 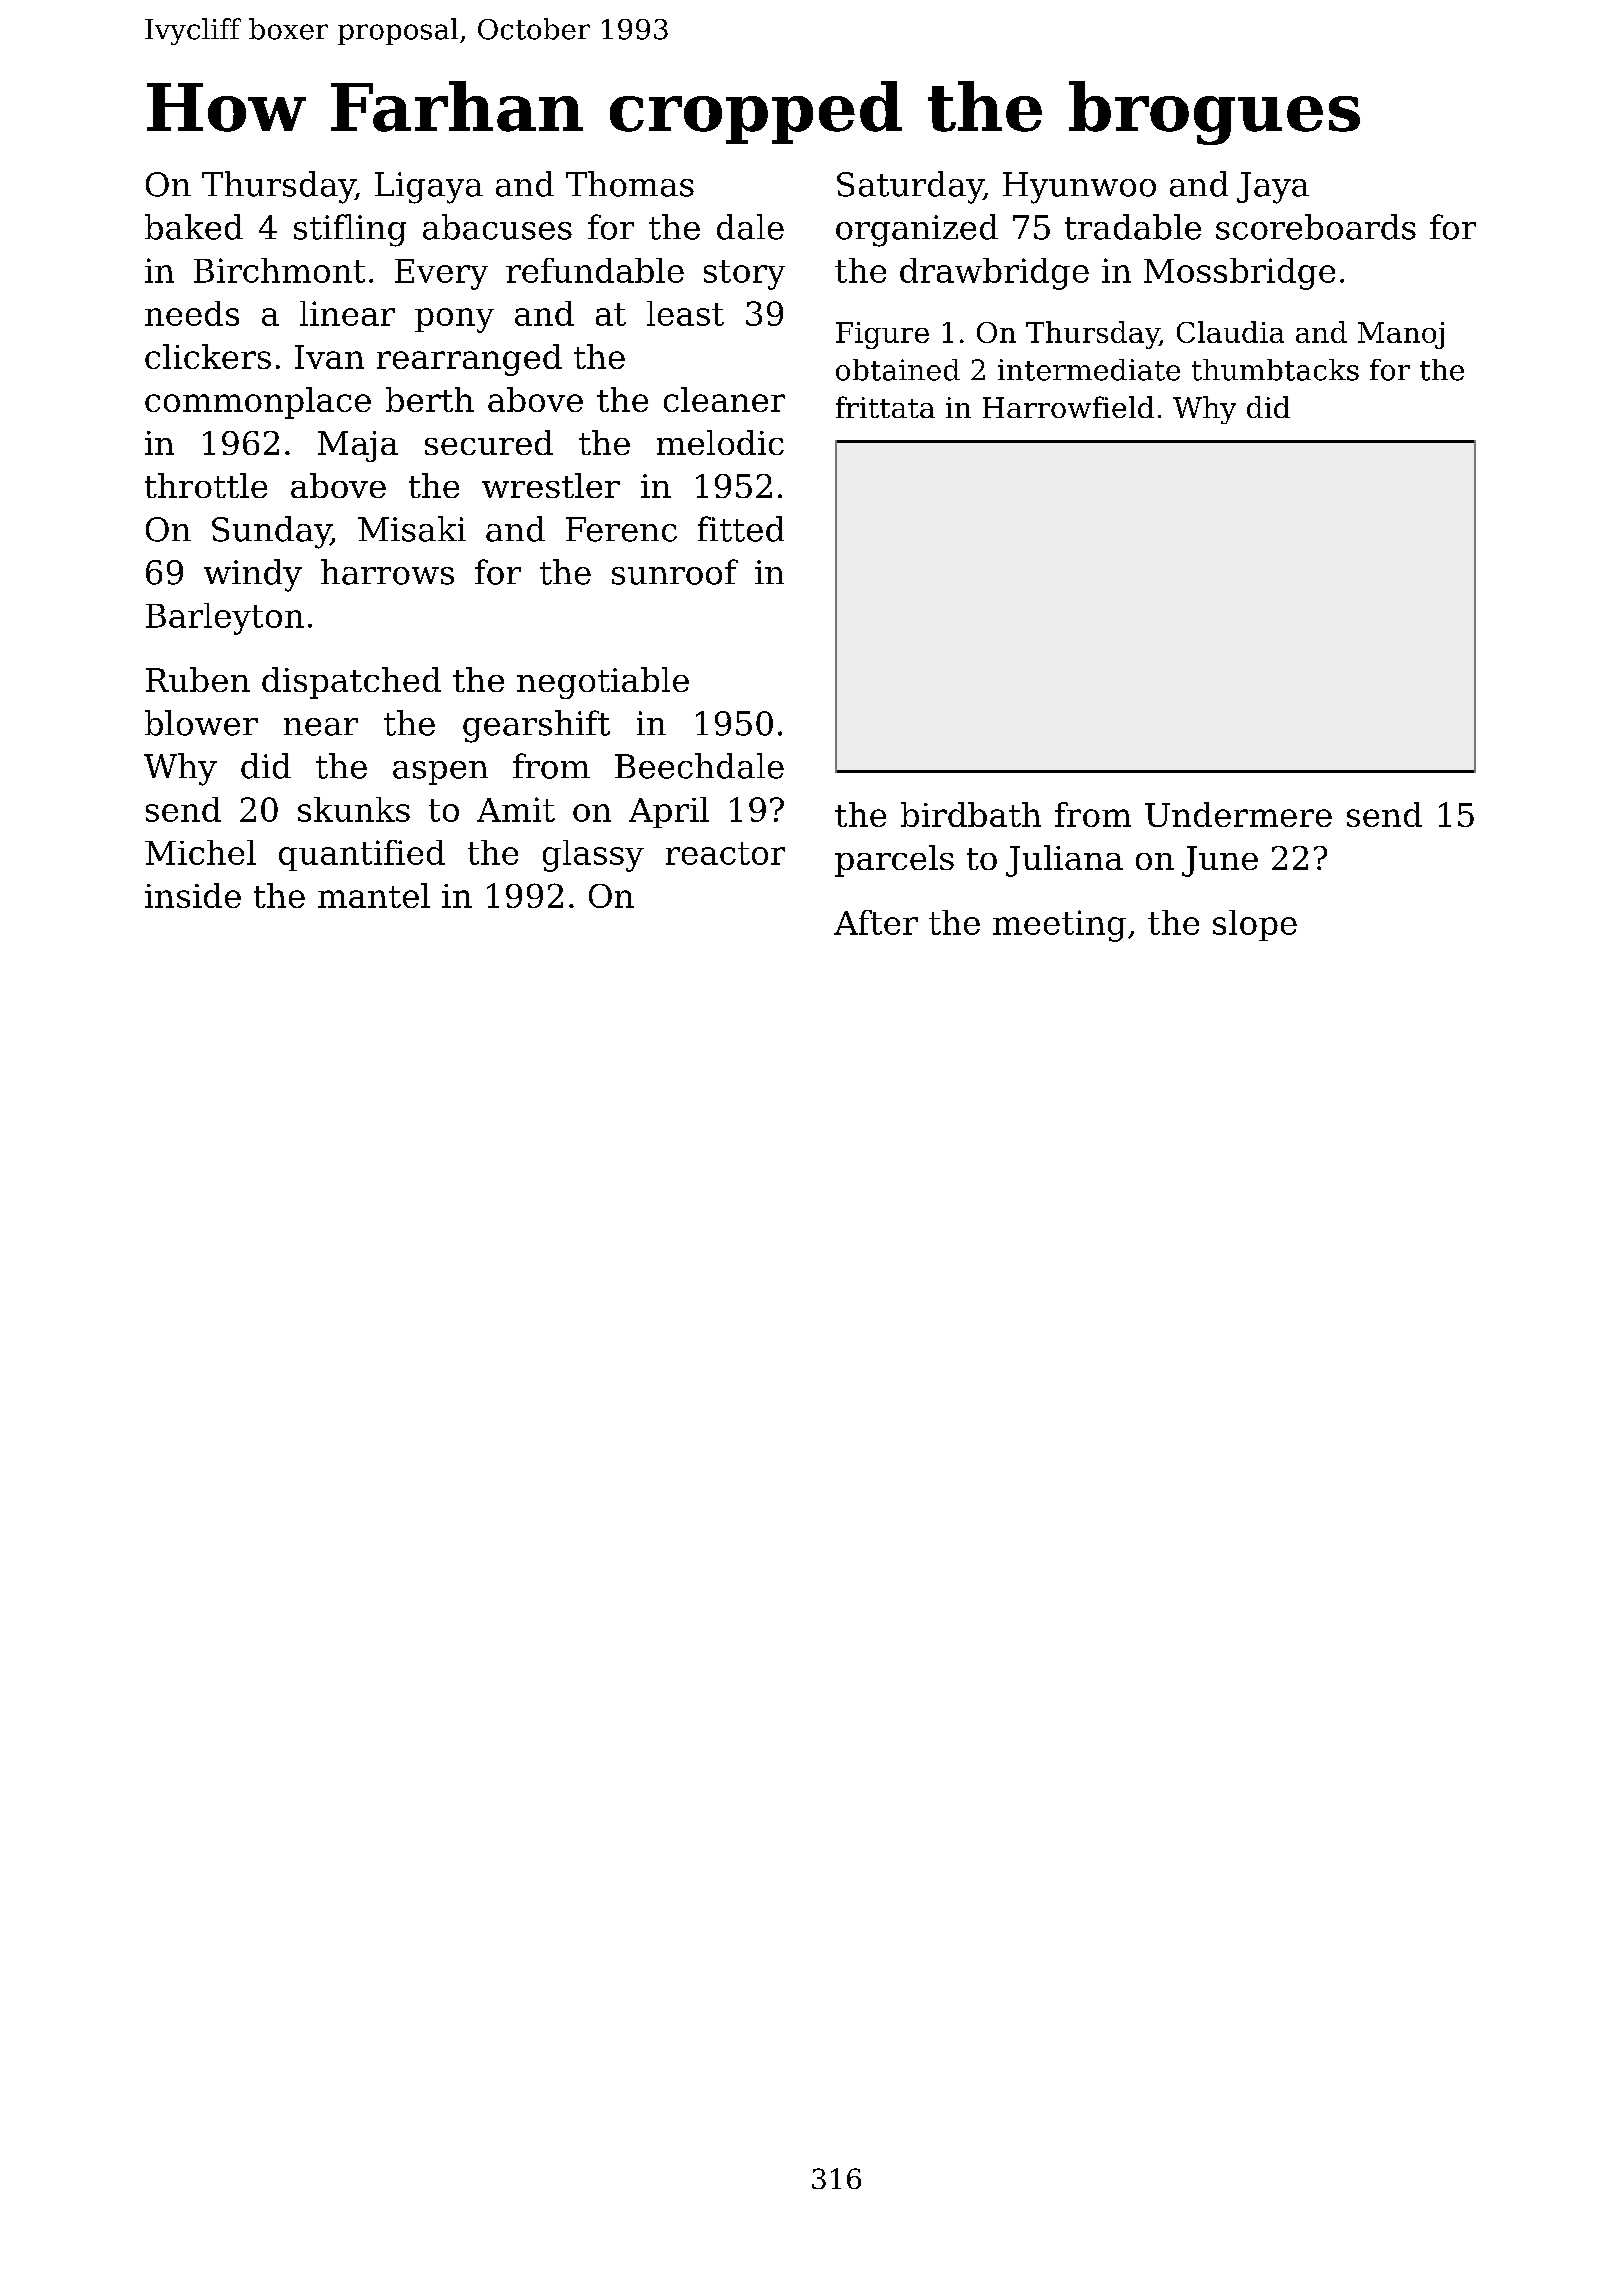 What do you see at coordinates (971, 814) in the image?
I see `birdbath` at bounding box center [971, 814].
